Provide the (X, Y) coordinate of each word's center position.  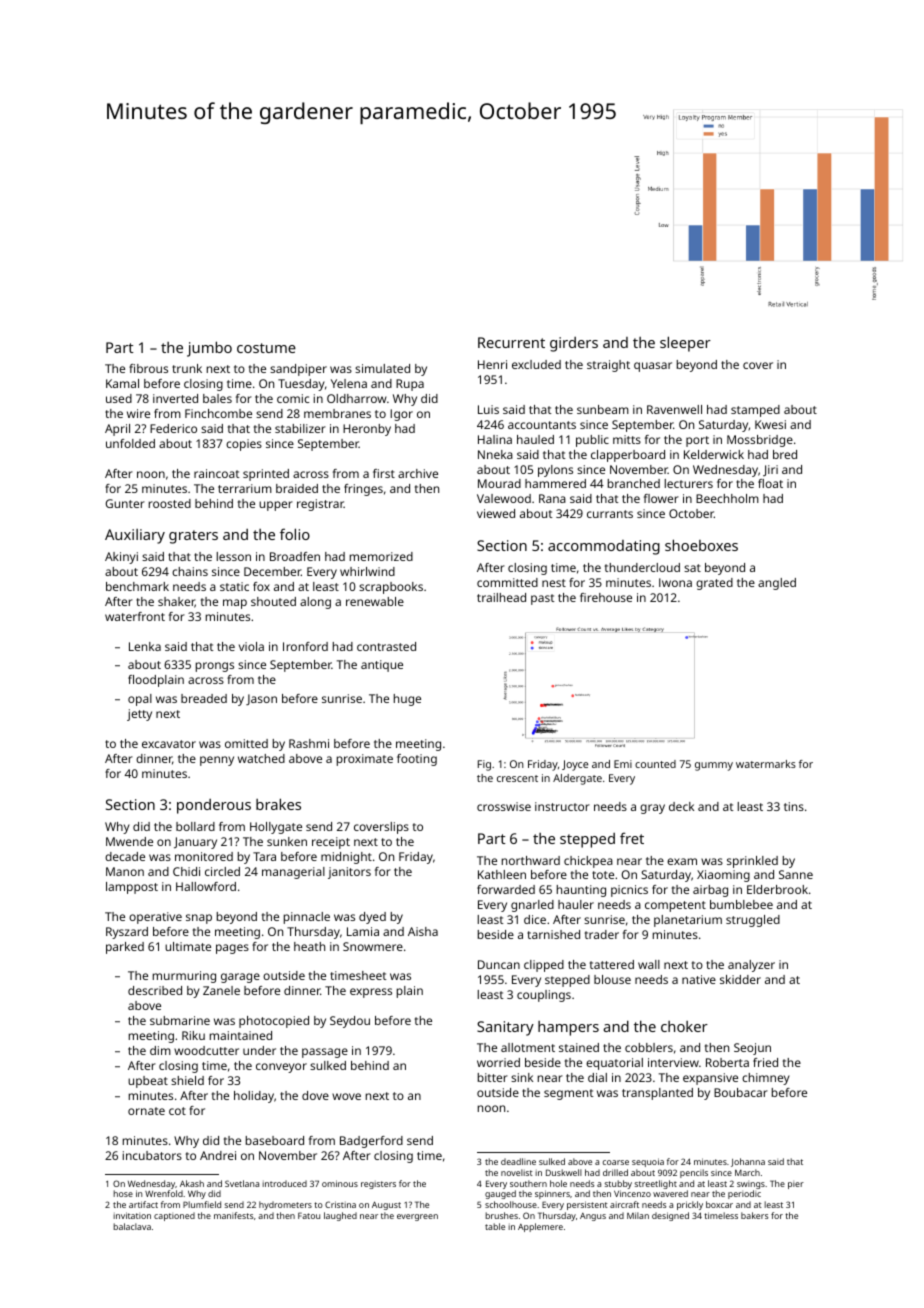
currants (610, 514)
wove (346, 1096)
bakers (754, 1215)
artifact (143, 1204)
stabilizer (300, 428)
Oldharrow (357, 398)
